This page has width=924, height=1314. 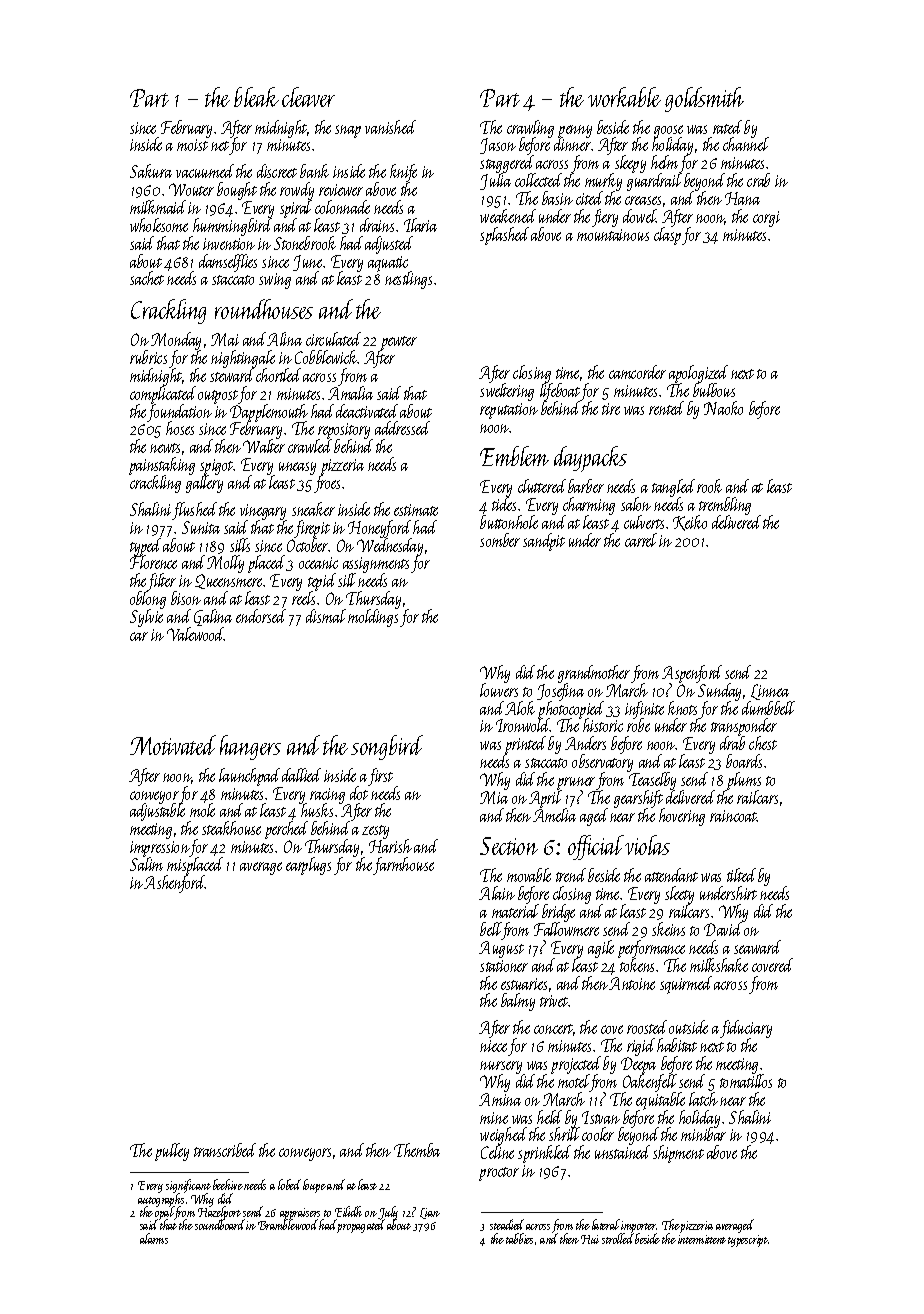 What do you see at coordinates (225, 1150) in the page?
I see `transcribed` at bounding box center [225, 1150].
